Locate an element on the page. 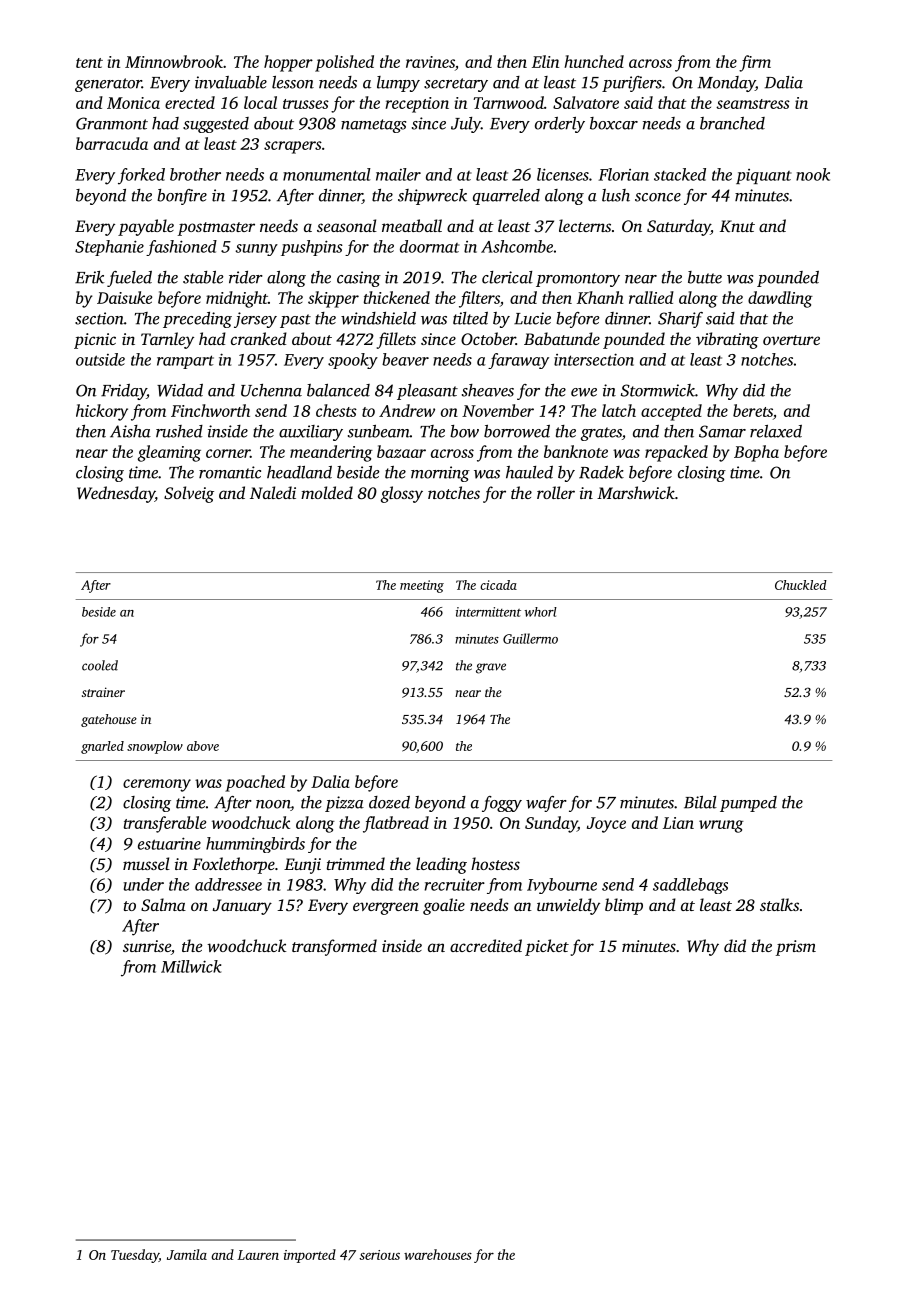 This image has width=908, height=1316. Guillermo is located at coordinates (530, 638).
